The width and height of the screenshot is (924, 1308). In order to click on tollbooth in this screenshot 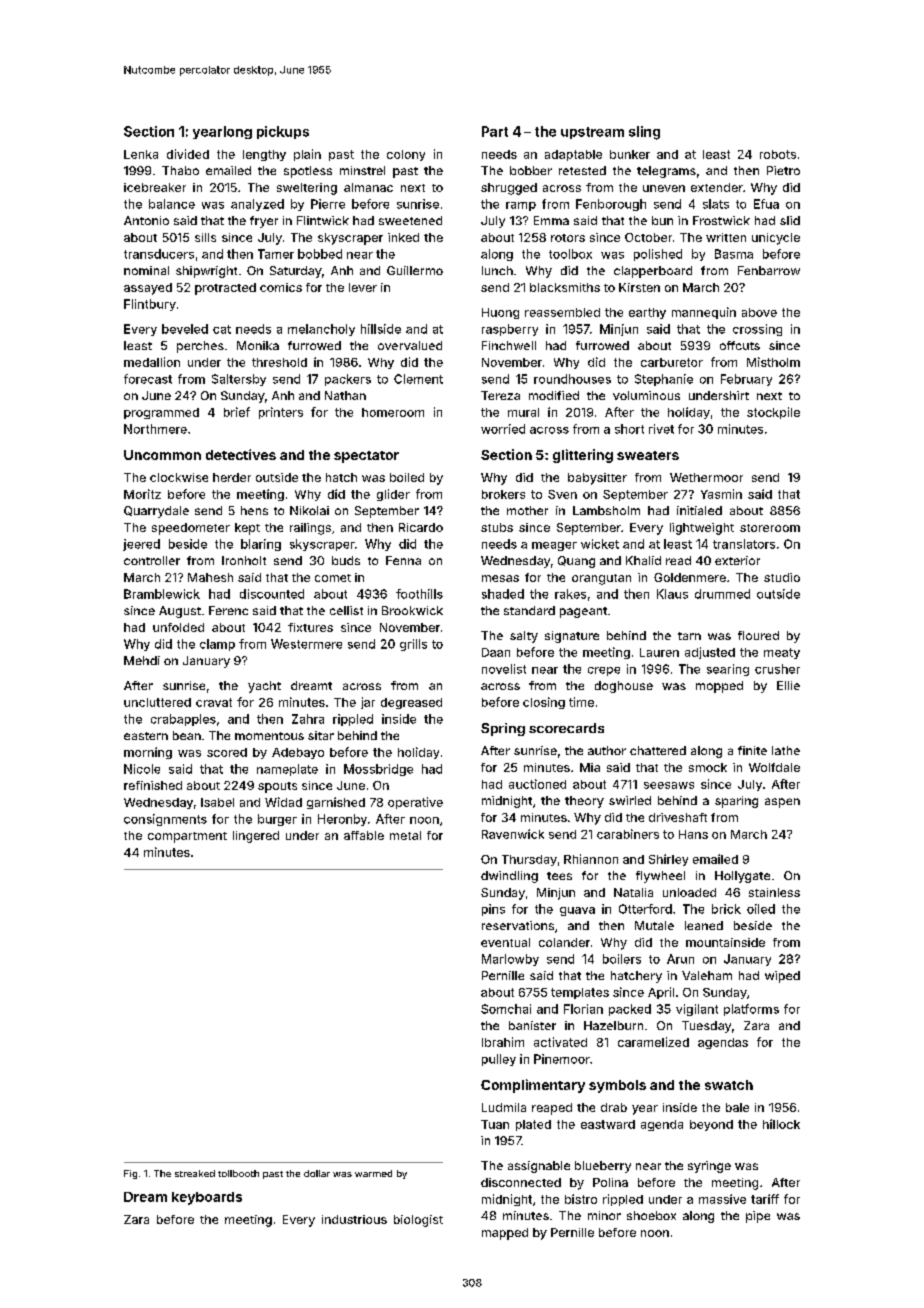, I will do `click(238, 1173)`.
